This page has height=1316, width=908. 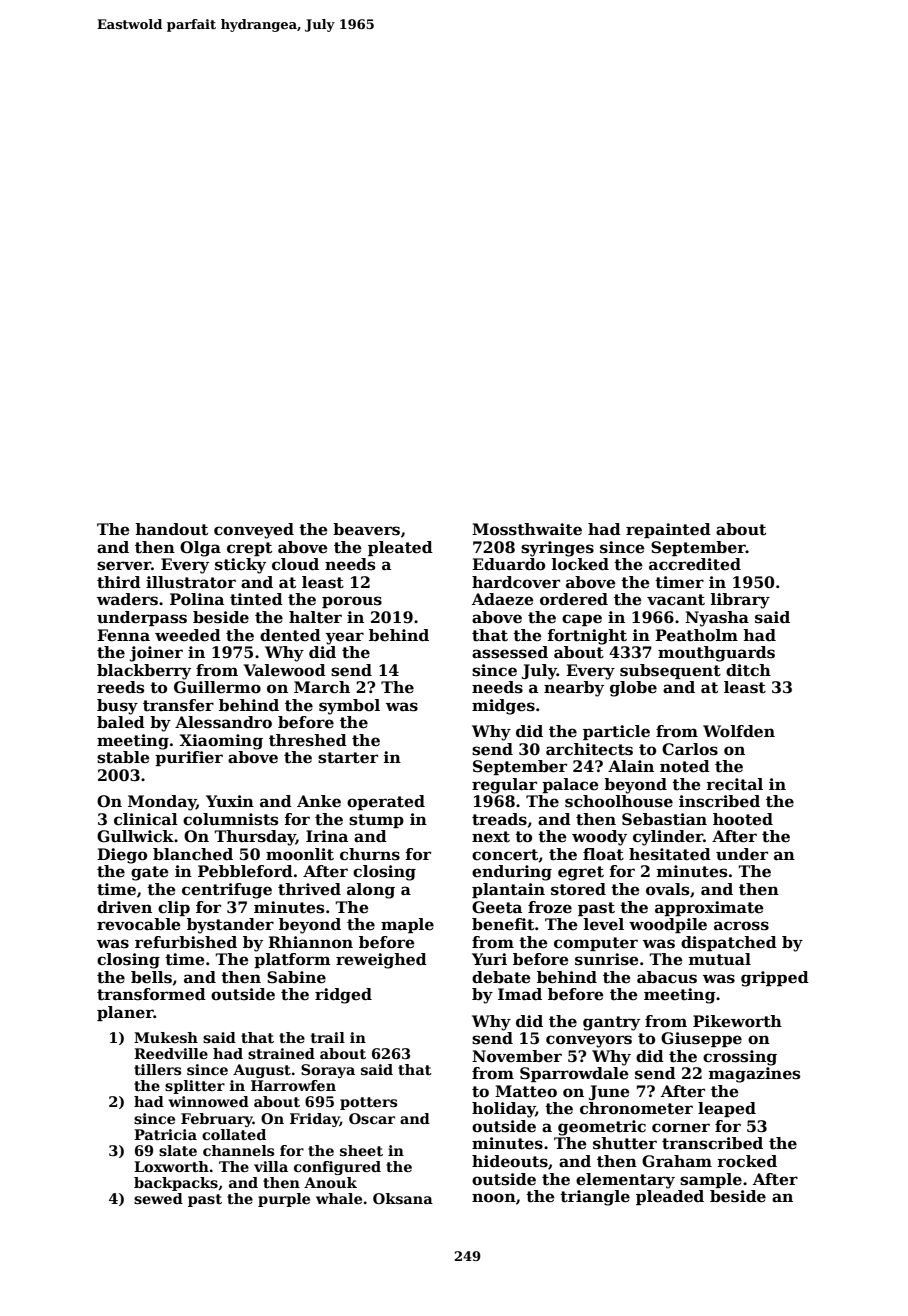 I want to click on approximate, so click(x=709, y=908).
